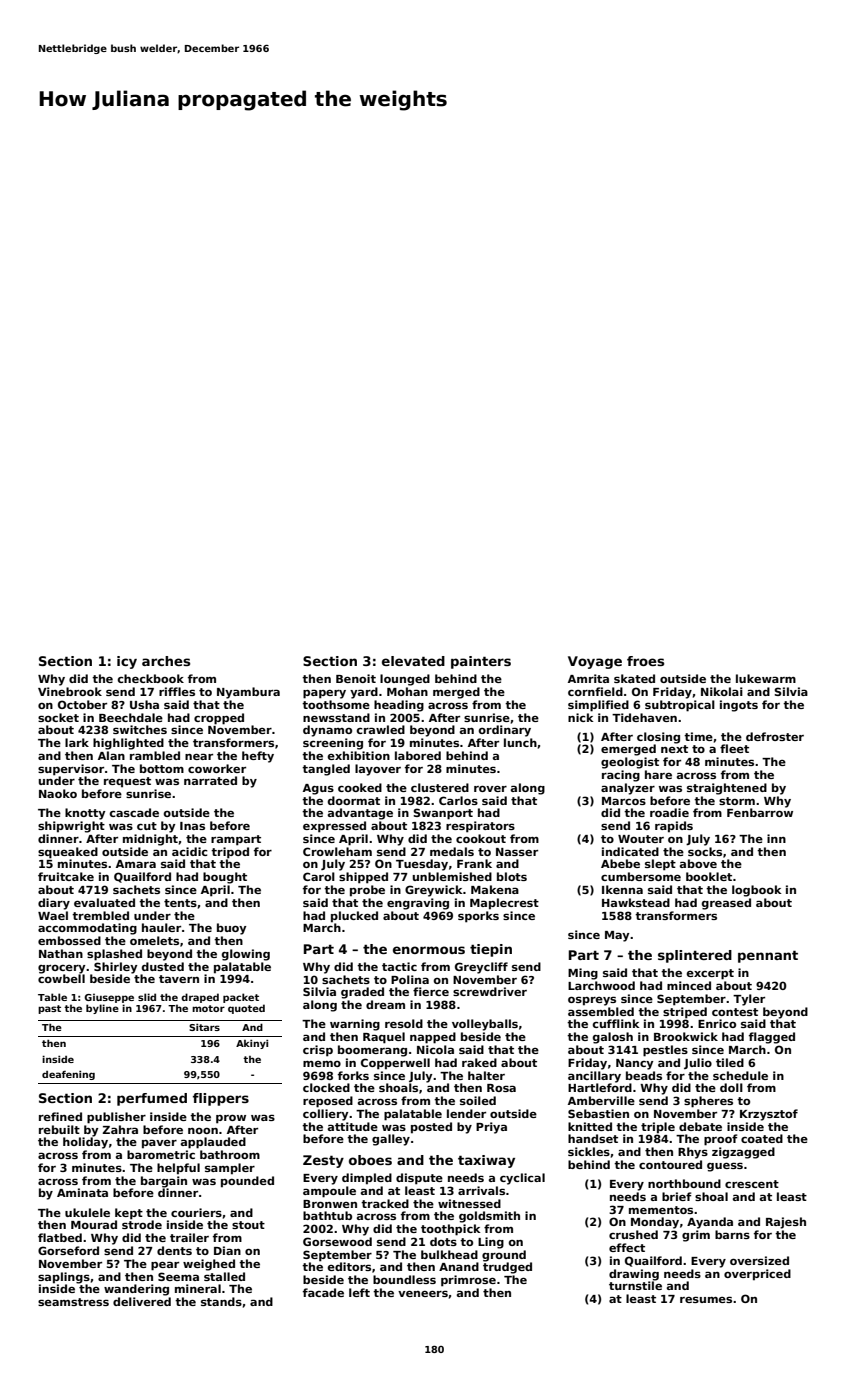 The width and height of the screenshot is (849, 1400). What do you see at coordinates (166, 661) in the screenshot?
I see `arches` at bounding box center [166, 661].
